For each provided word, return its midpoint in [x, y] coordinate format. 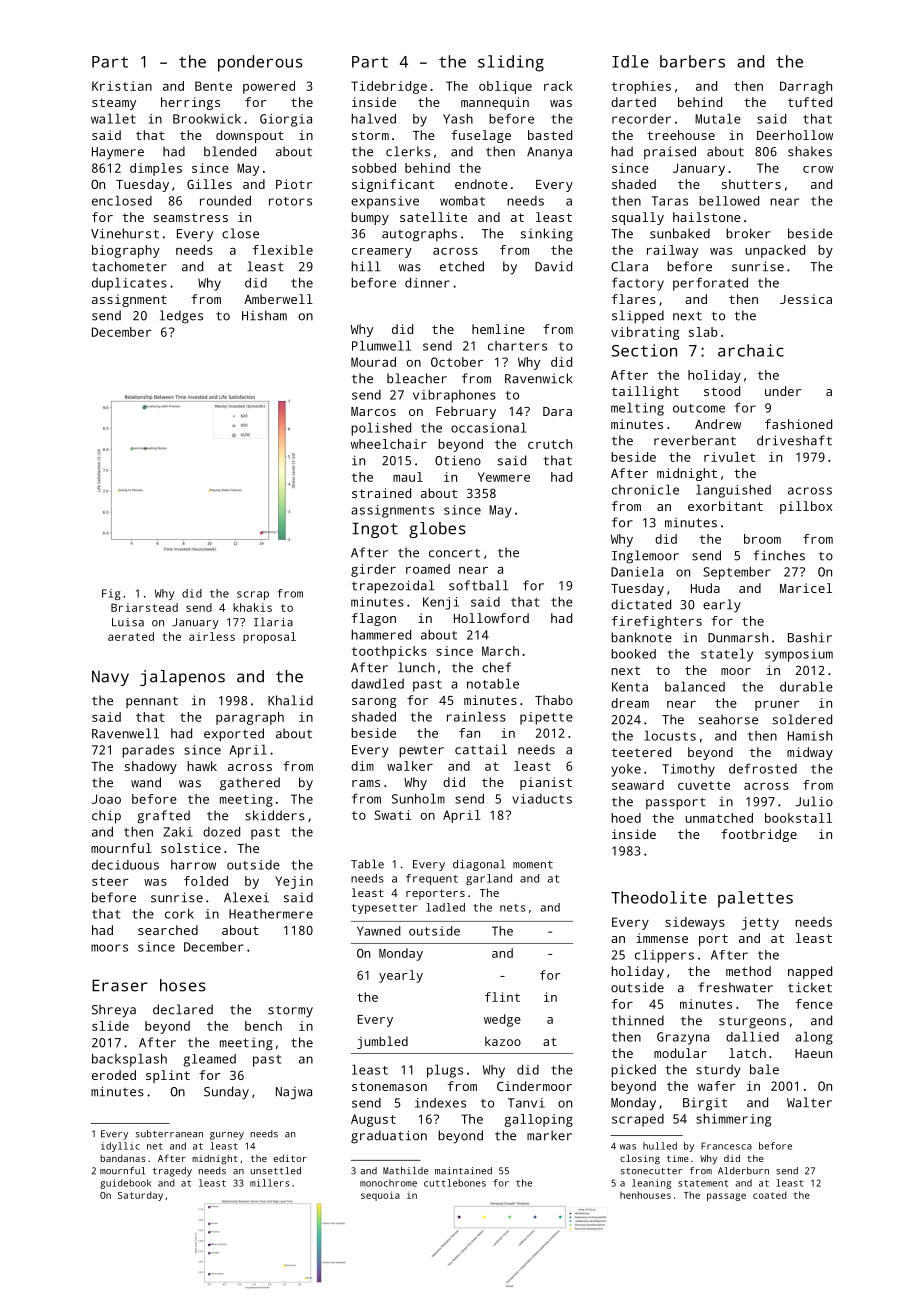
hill [365, 266]
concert [454, 553]
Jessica [806, 299]
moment [533, 865]
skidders [275, 815]
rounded [225, 201]
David [553, 266]
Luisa [128, 622]
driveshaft [794, 440]
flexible [283, 250]
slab [703, 332]
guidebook [125, 1184]
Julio [814, 801]
